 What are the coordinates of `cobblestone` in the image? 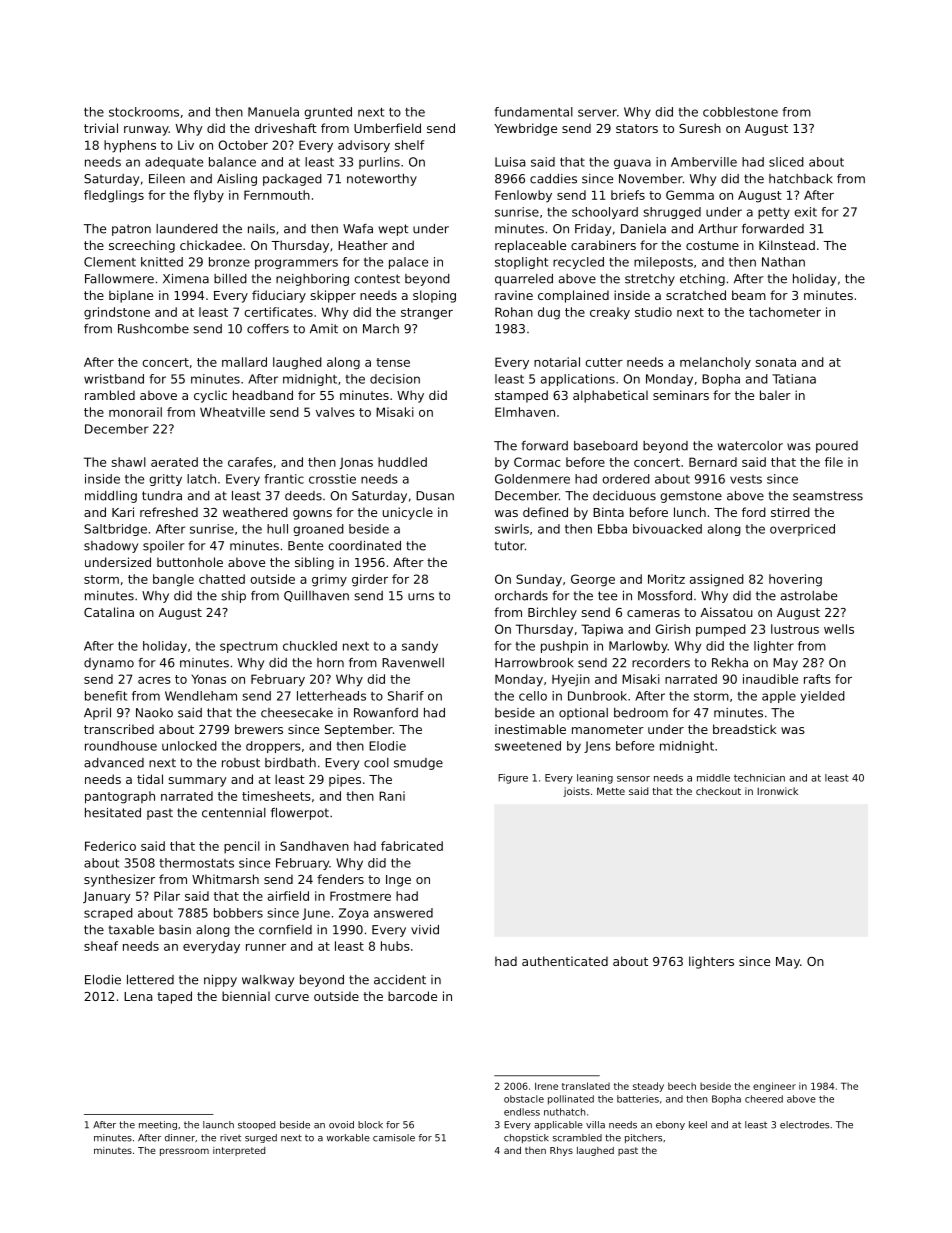 It's located at (740, 112).
